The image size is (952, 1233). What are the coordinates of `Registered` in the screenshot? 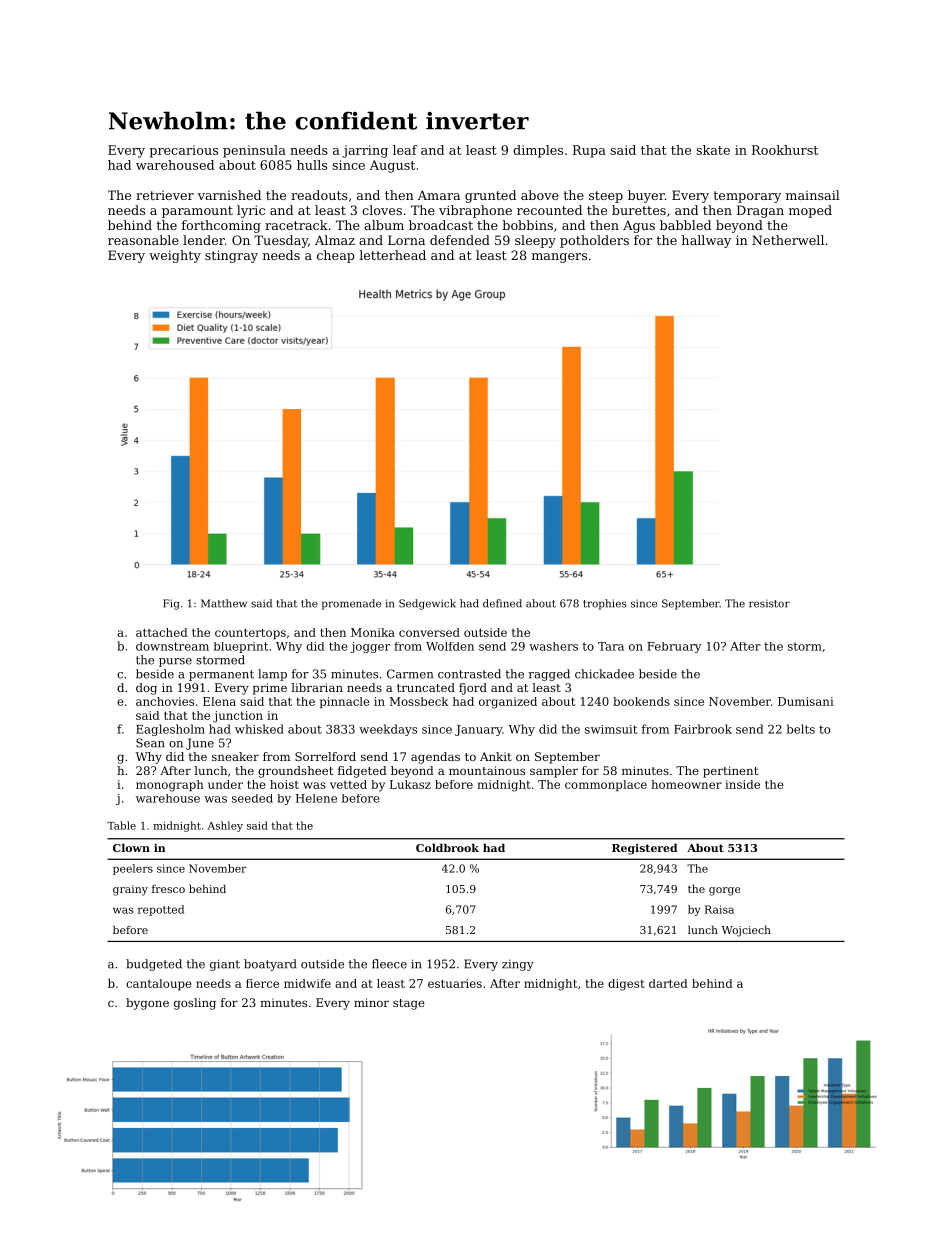 It's located at (644, 849).
